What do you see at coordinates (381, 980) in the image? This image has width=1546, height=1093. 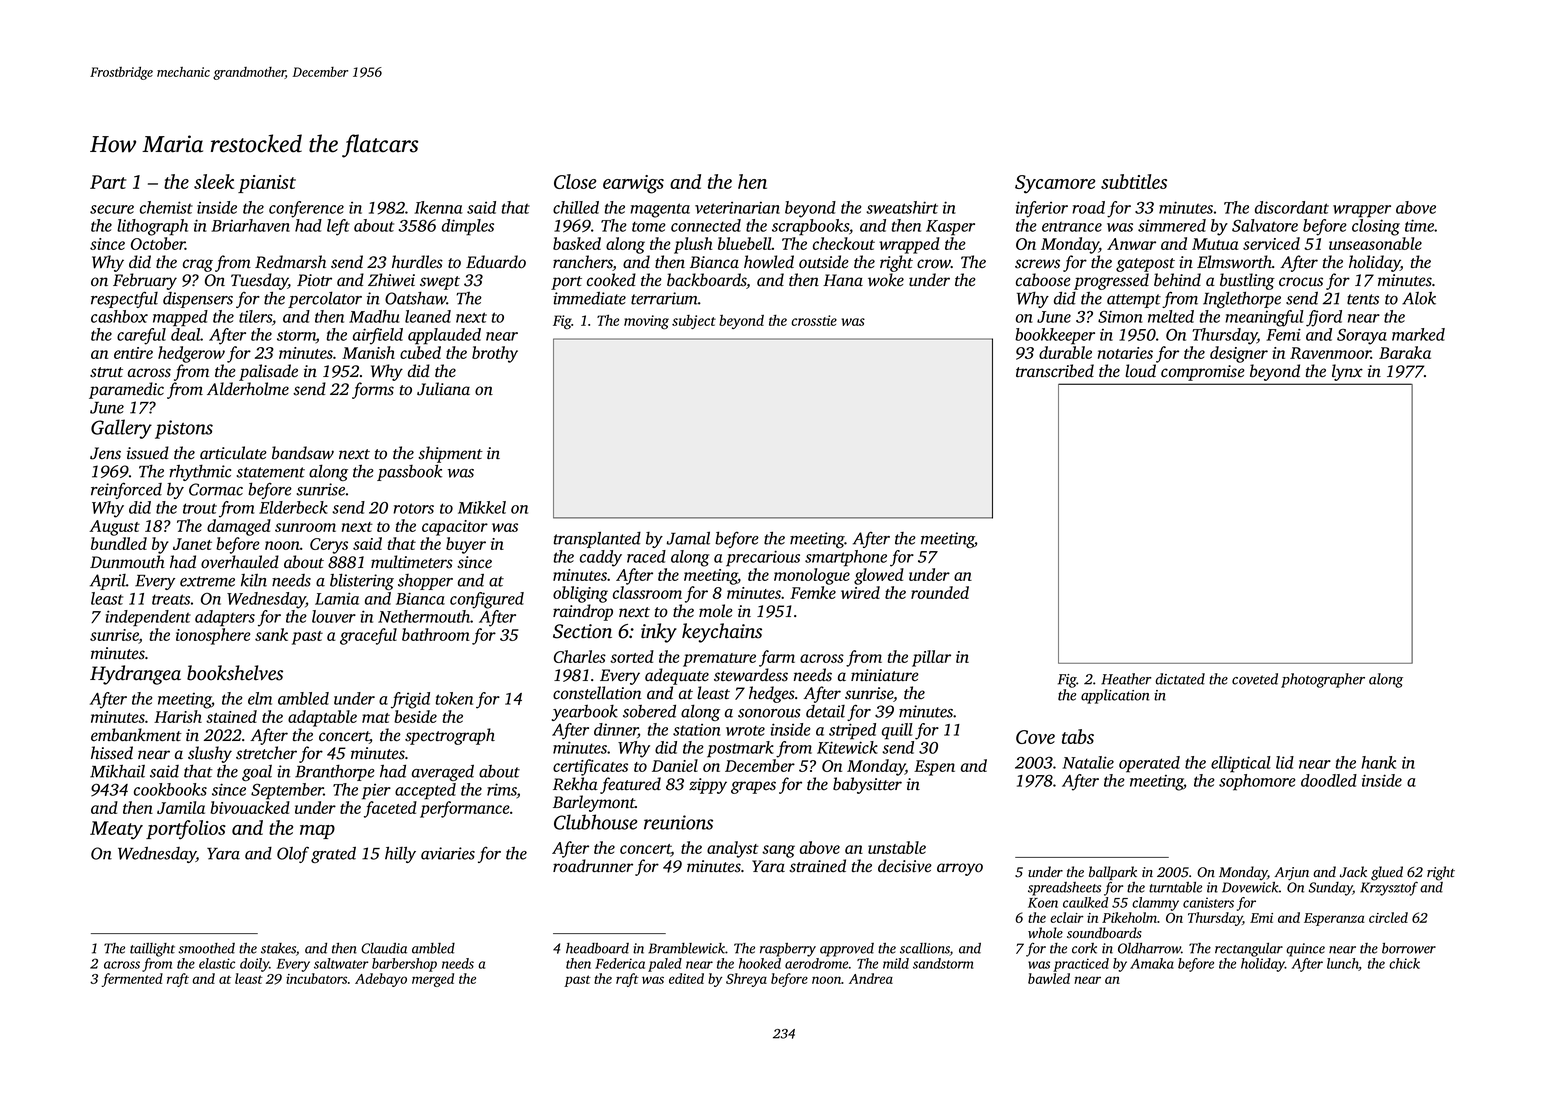 I see `Adebayo` at bounding box center [381, 980].
